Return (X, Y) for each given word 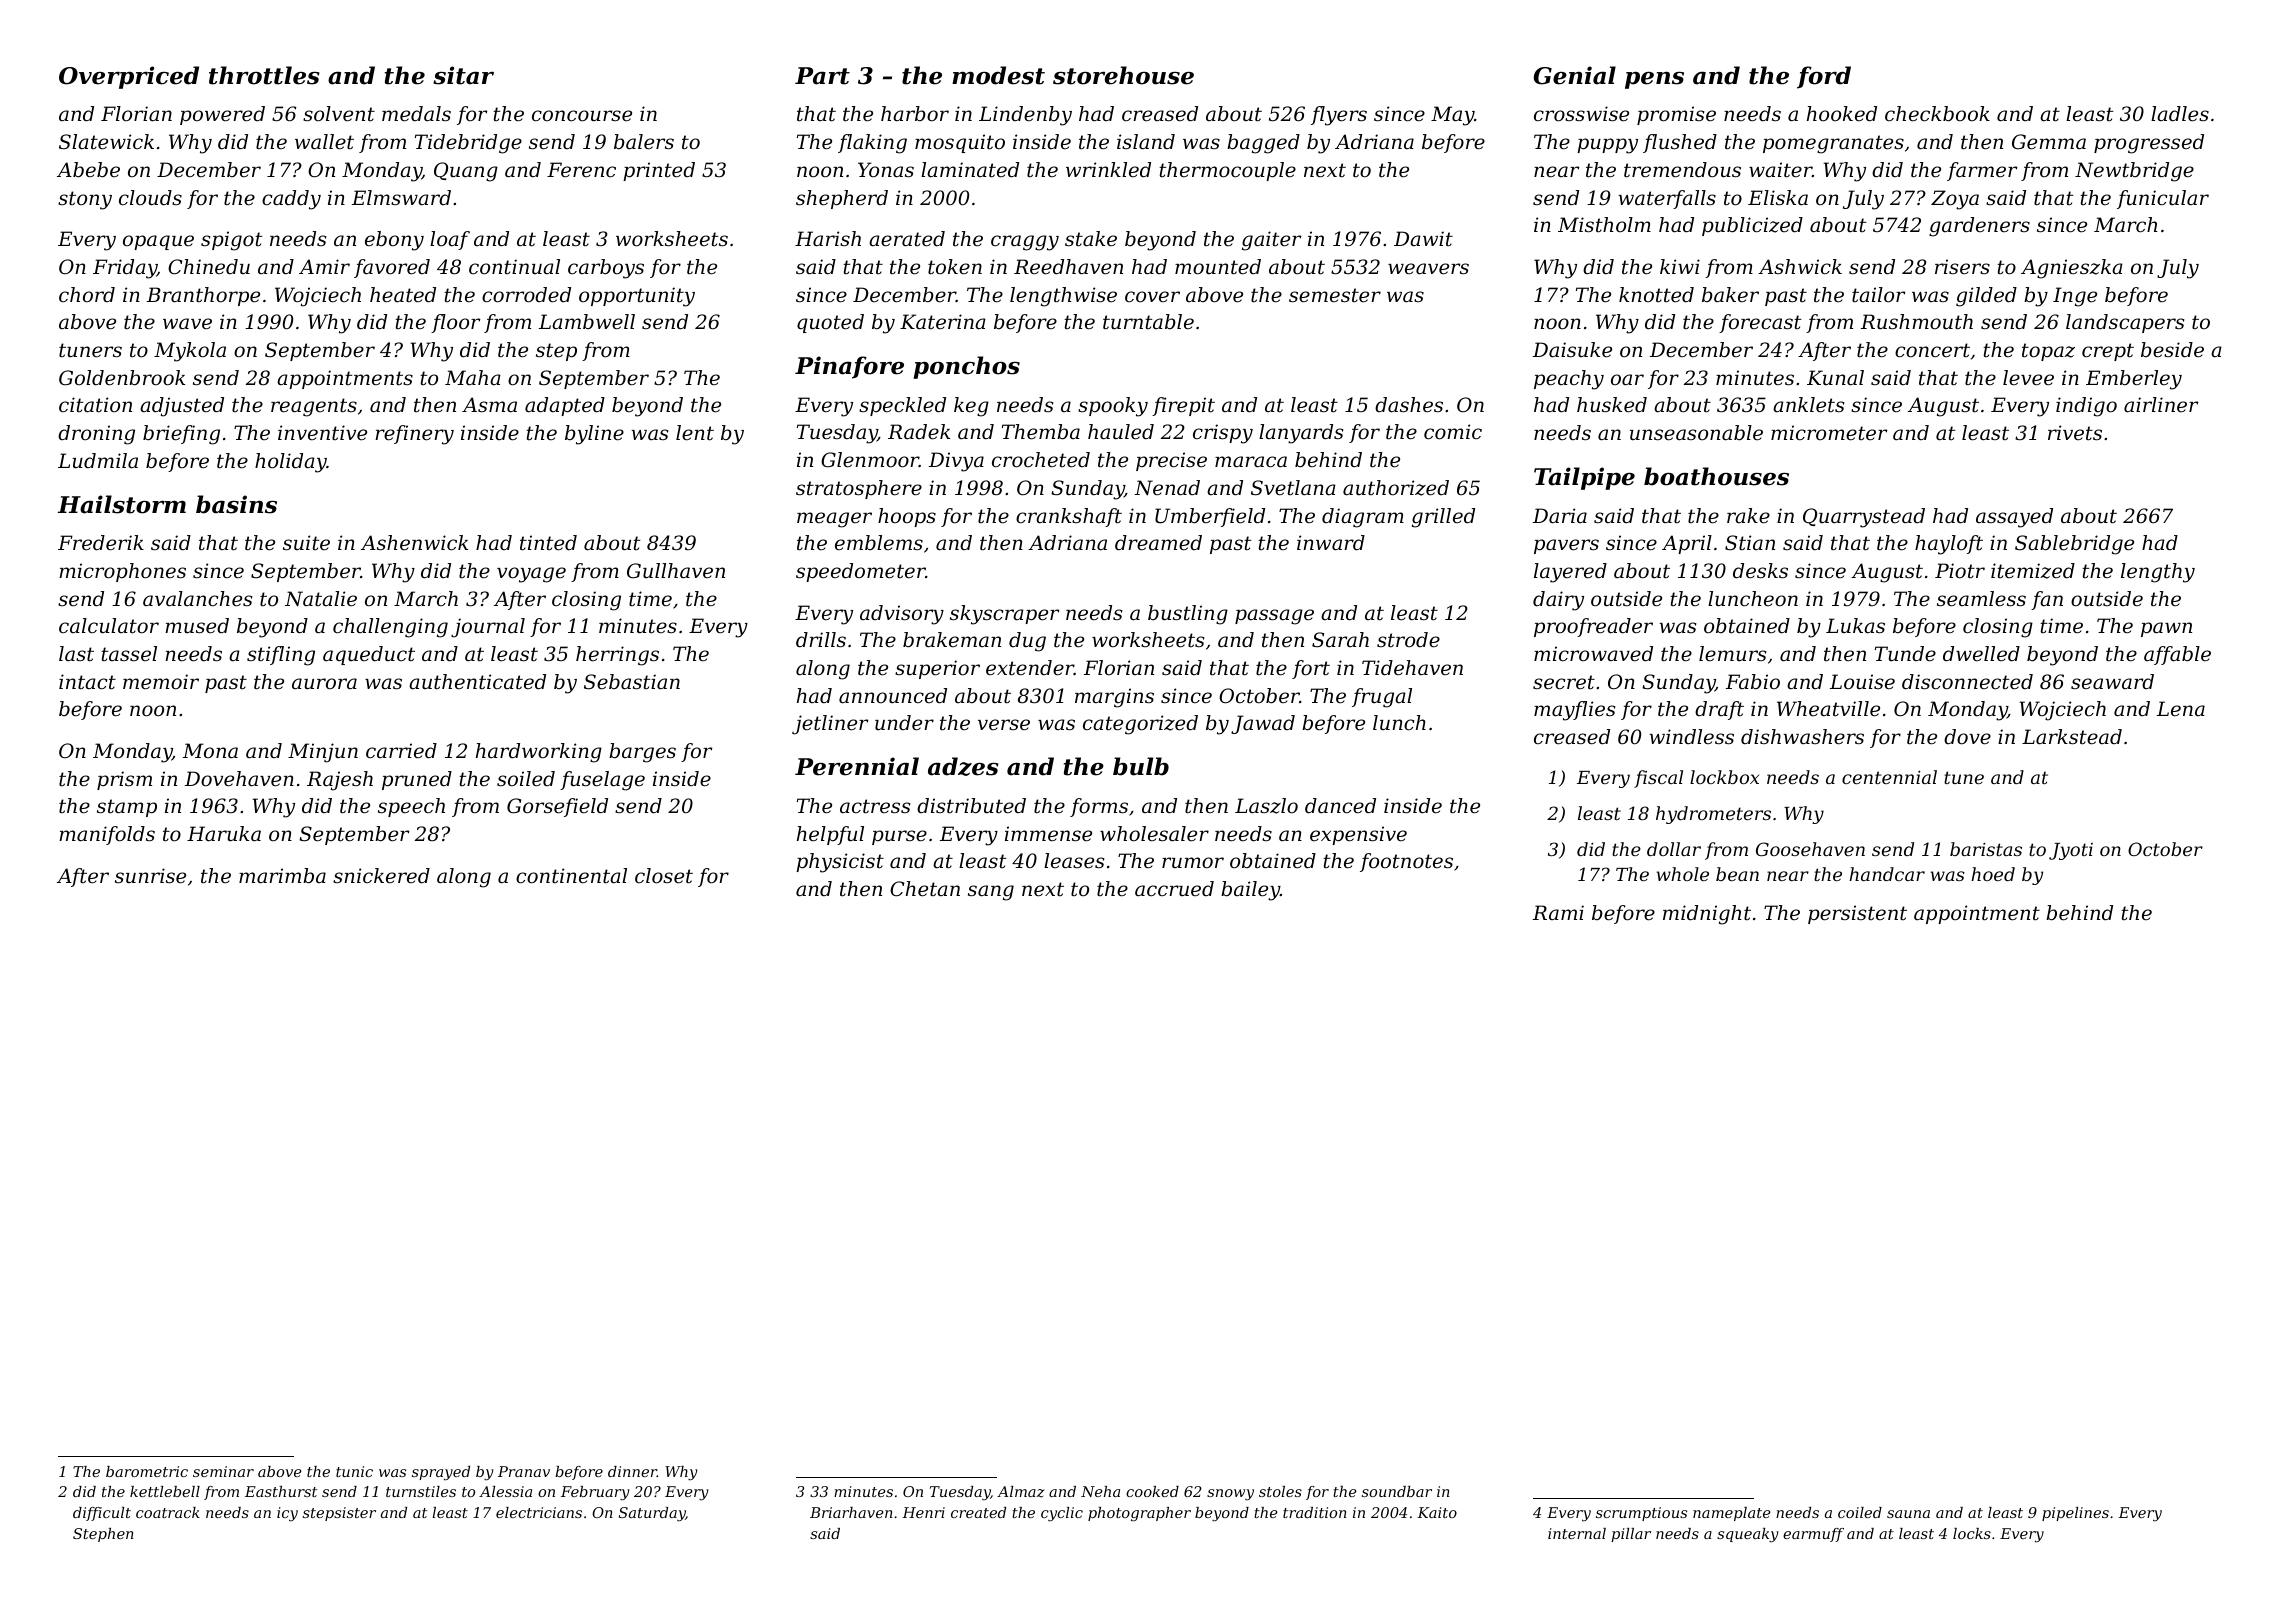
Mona (210, 750)
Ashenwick (414, 543)
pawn (2166, 629)
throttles (264, 75)
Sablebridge (2074, 545)
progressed (2149, 144)
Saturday (652, 1514)
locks (1972, 1533)
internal (1577, 1533)
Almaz (1021, 1492)
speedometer (860, 572)
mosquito (960, 143)
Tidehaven (1412, 668)
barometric (147, 1471)
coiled (1860, 1512)
